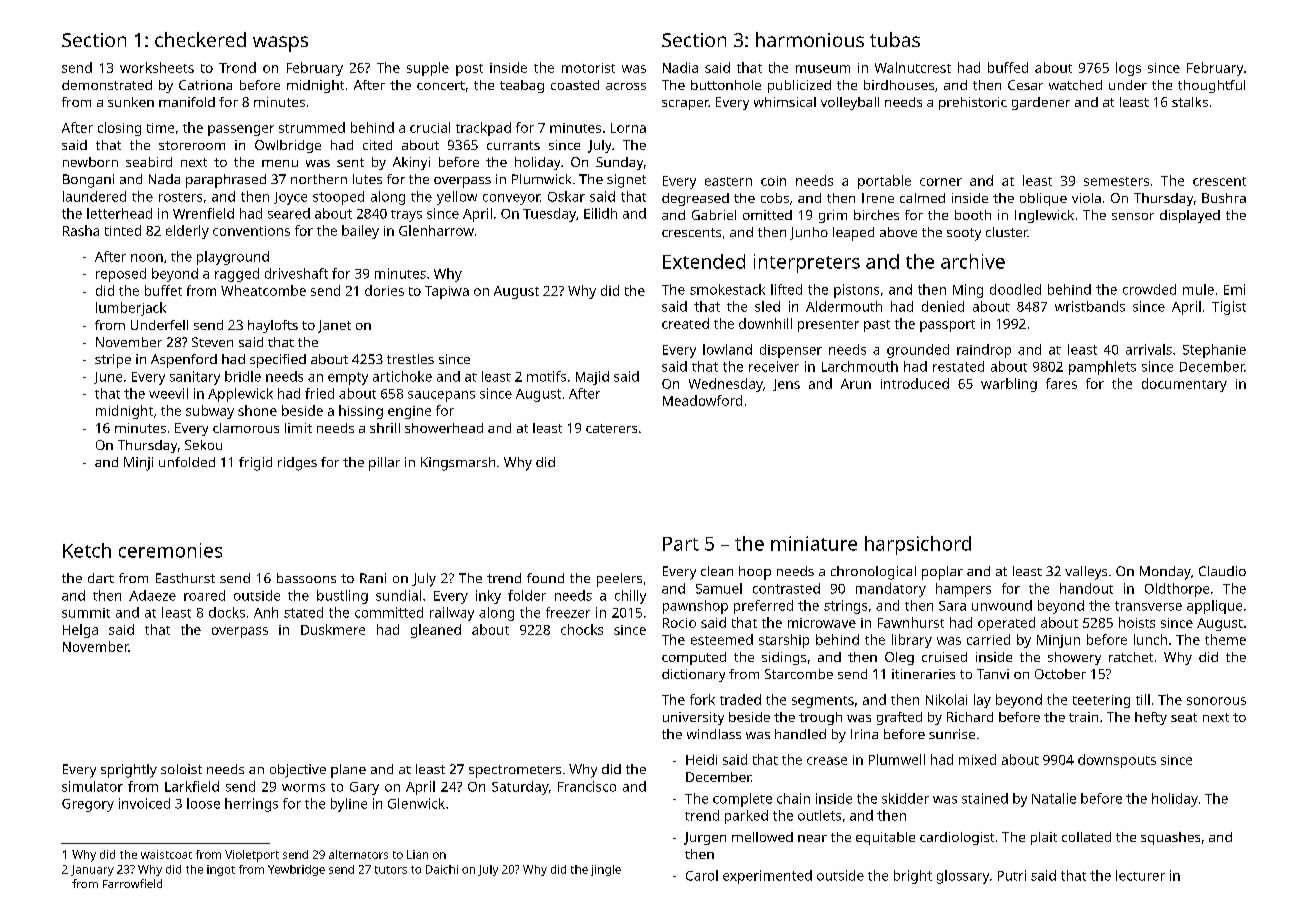 The width and height of the page is (1308, 924). I want to click on tubas, so click(895, 39).
